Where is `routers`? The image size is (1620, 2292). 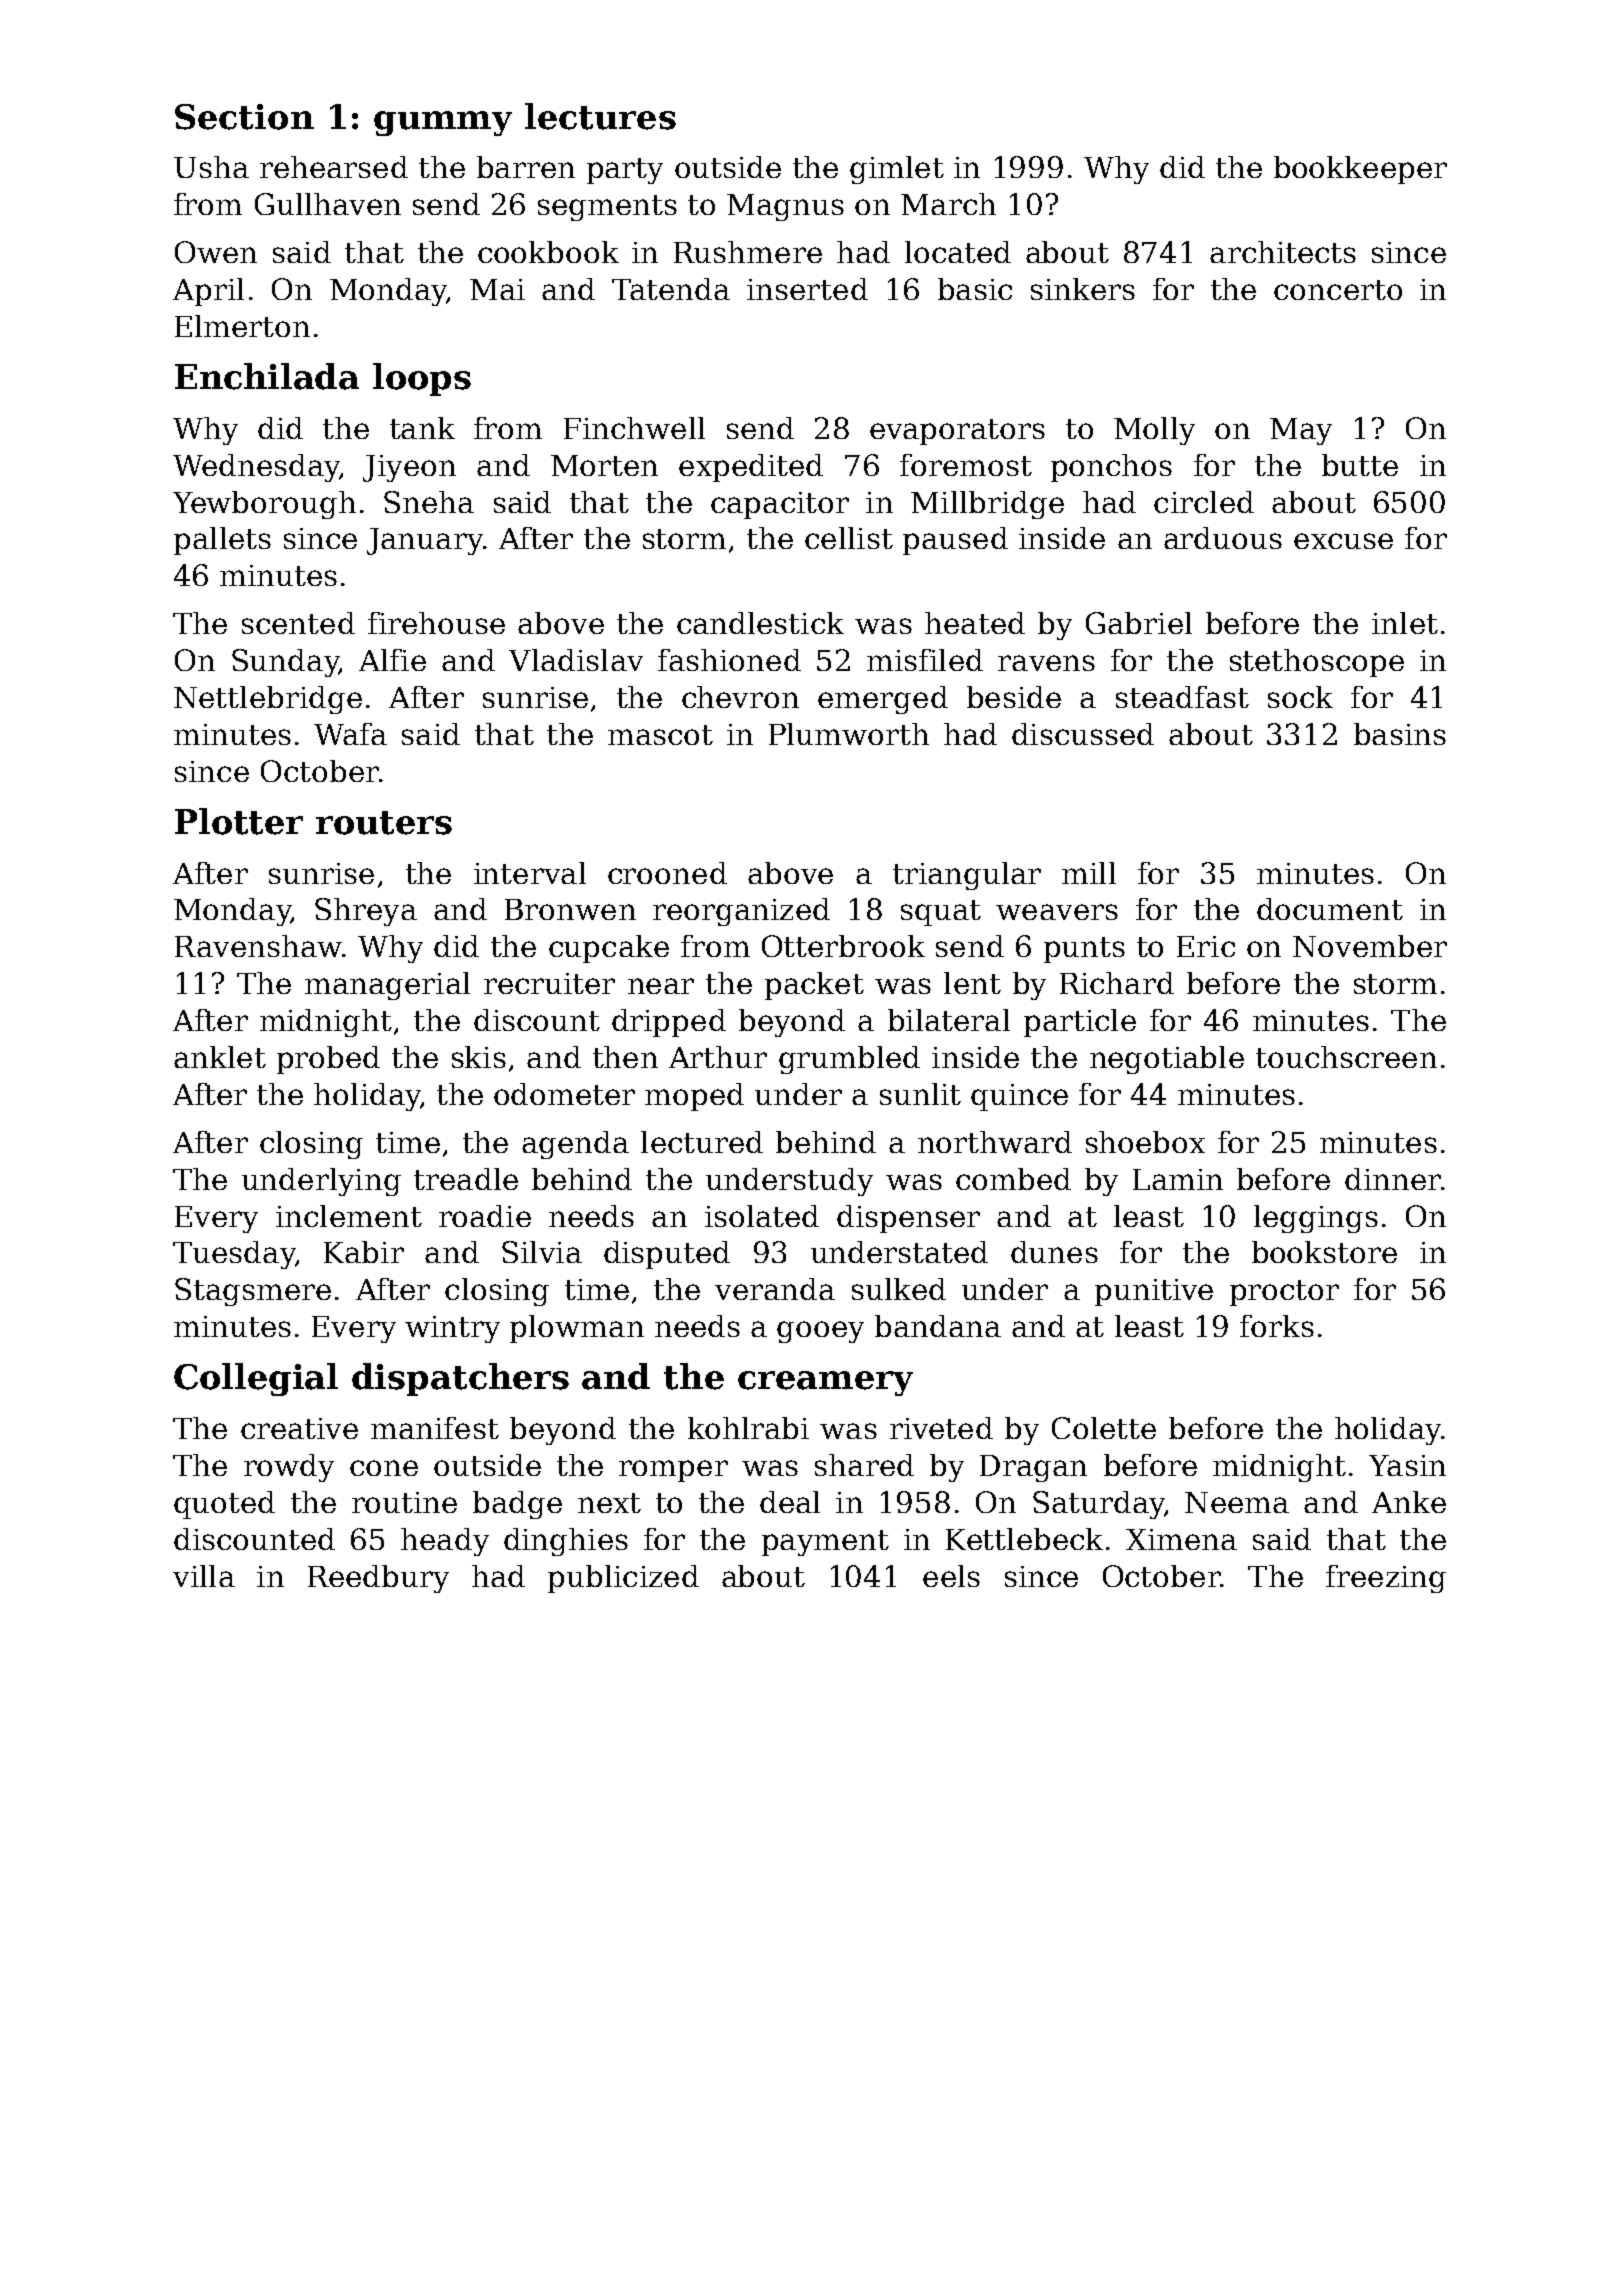
routers is located at coordinates (384, 823).
